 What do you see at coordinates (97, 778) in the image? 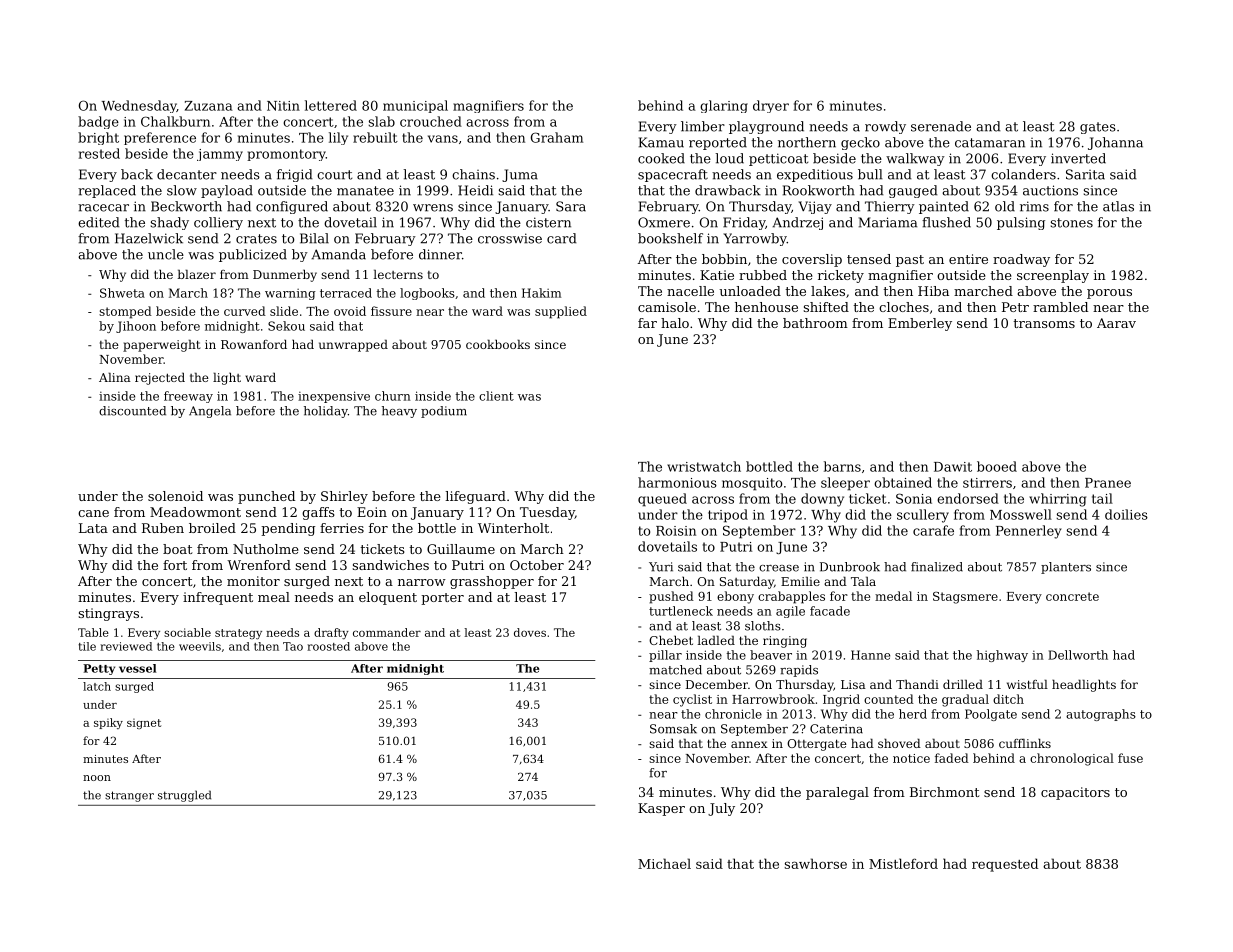
I see `noon` at bounding box center [97, 778].
